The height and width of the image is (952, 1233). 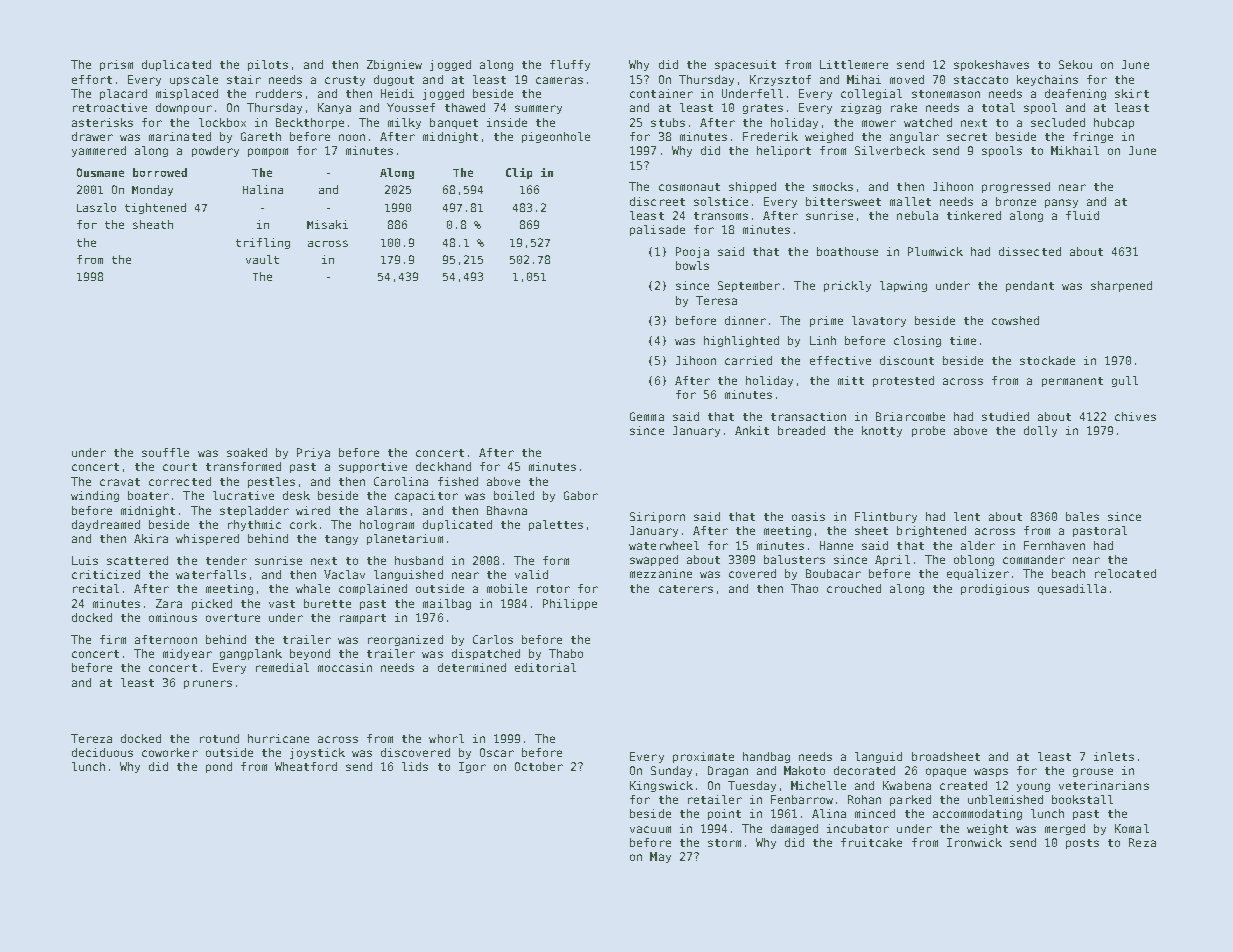 I want to click on chives, so click(x=1135, y=416).
